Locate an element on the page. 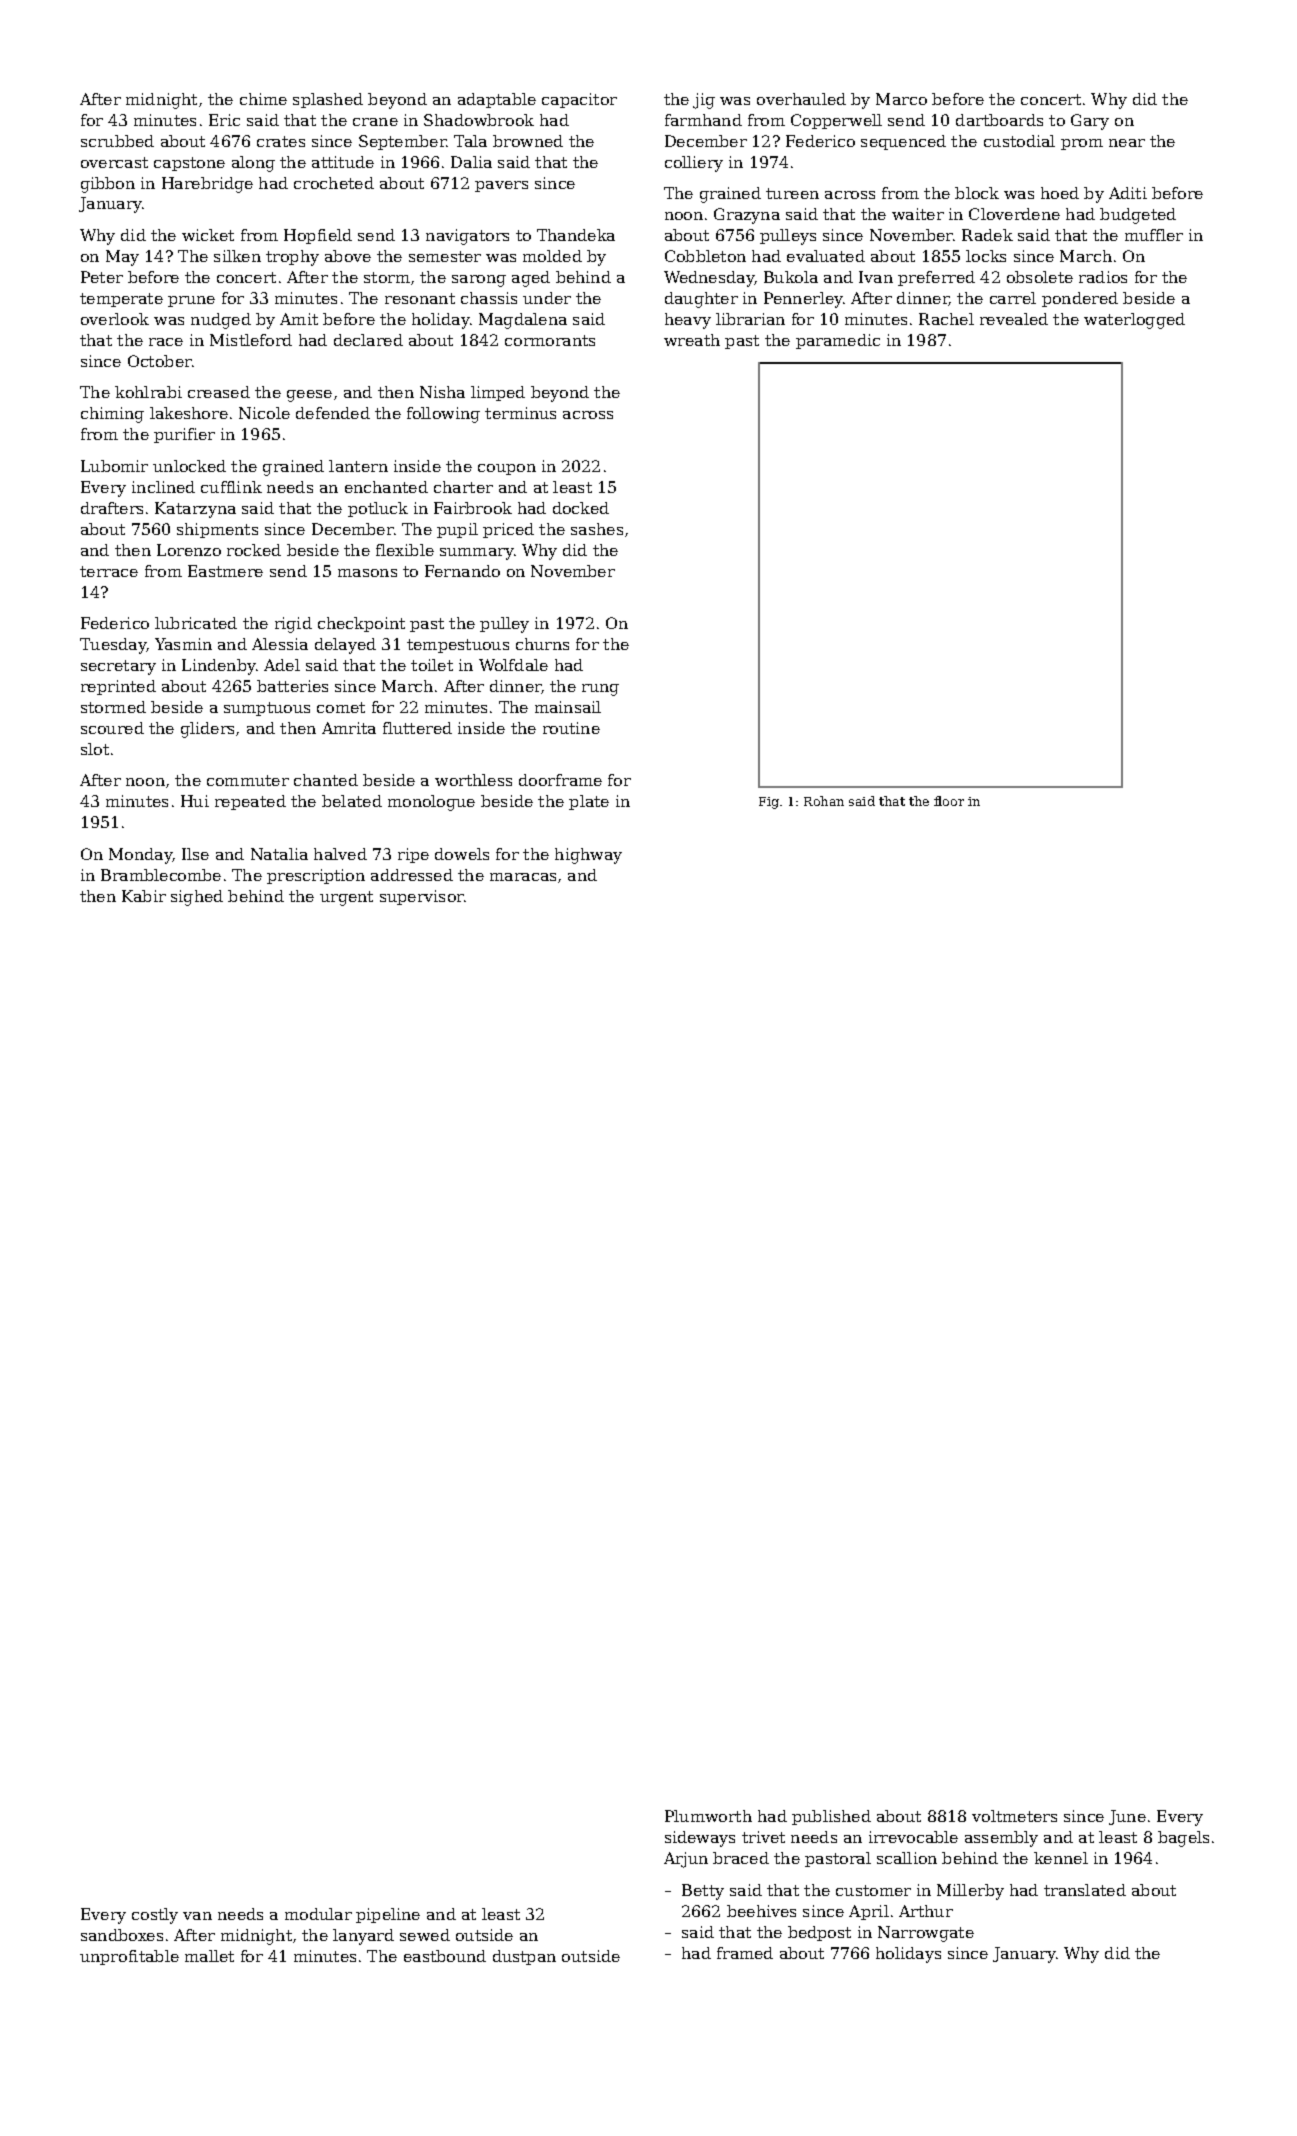  mallet is located at coordinates (209, 1956).
